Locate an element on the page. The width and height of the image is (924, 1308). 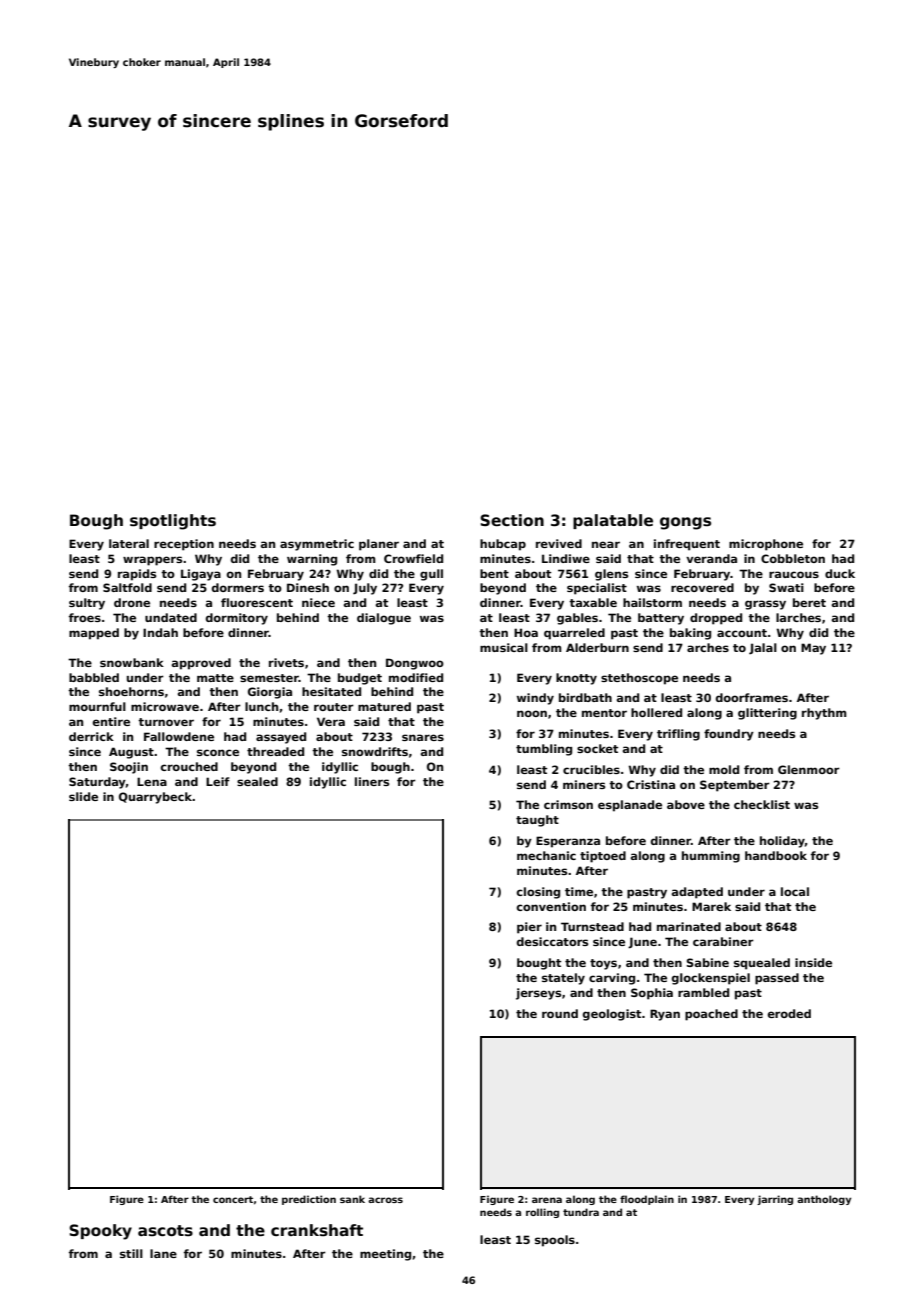
Glenmoor is located at coordinates (809, 769).
